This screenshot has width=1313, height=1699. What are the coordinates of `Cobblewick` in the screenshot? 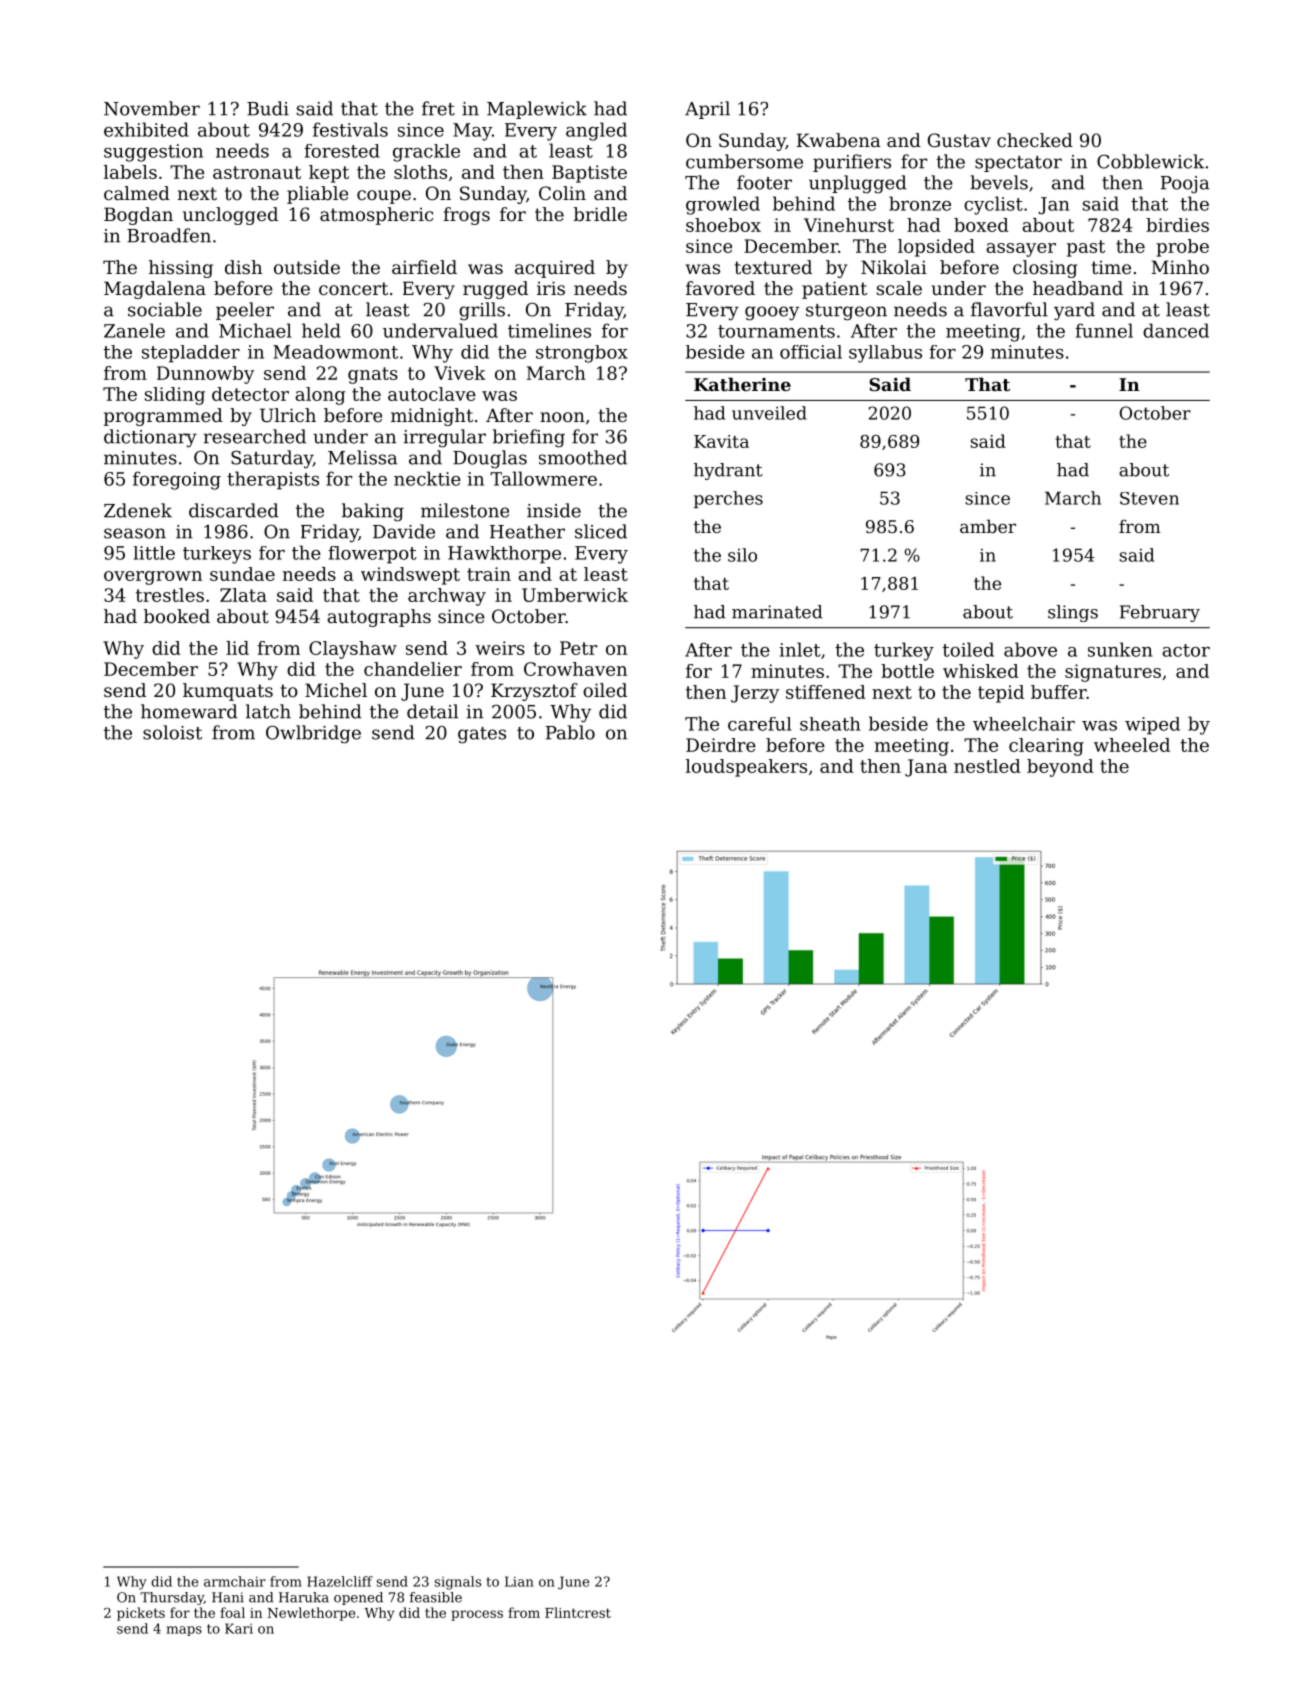 It's located at (1150, 161).
